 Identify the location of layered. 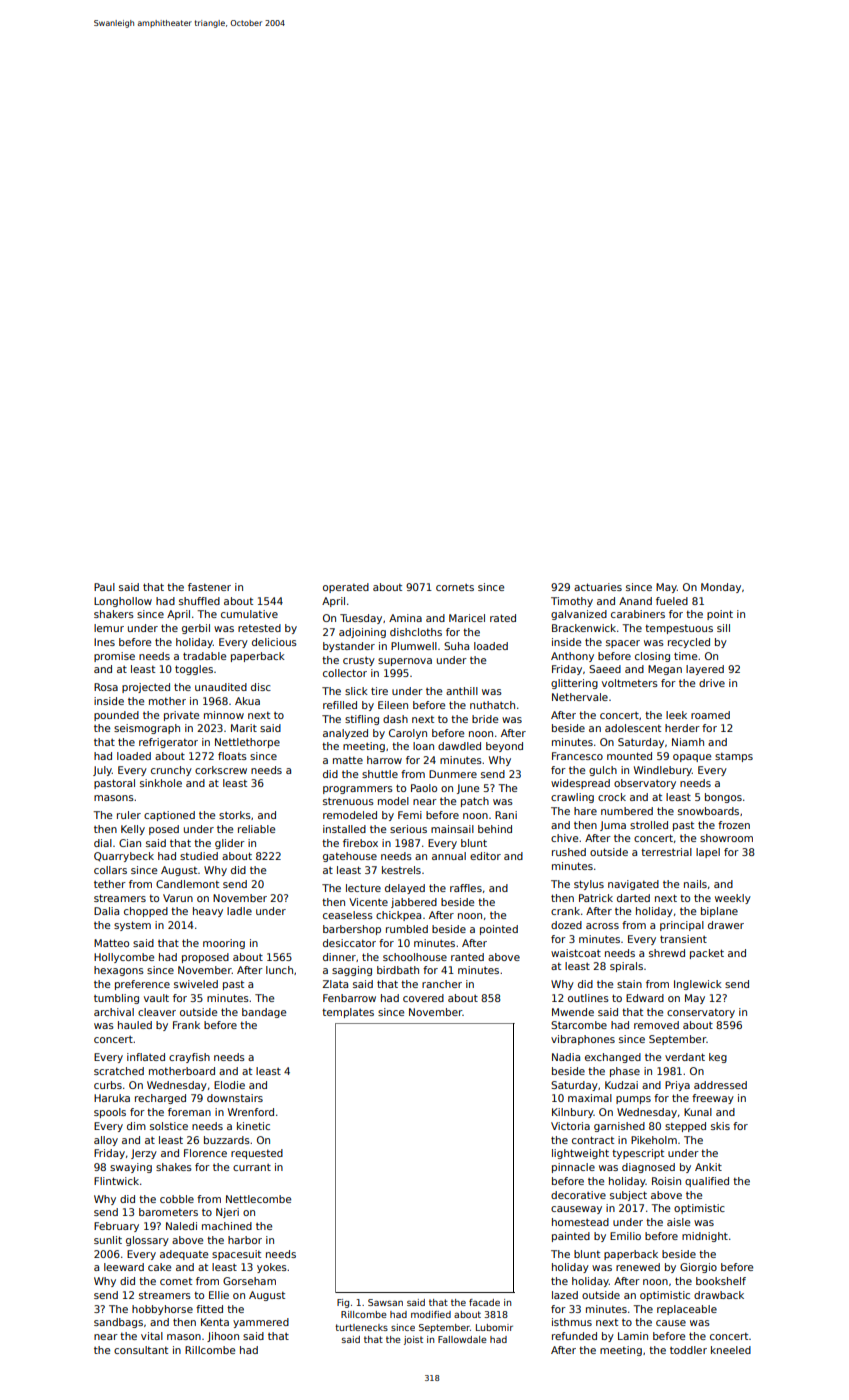
(705, 670).
